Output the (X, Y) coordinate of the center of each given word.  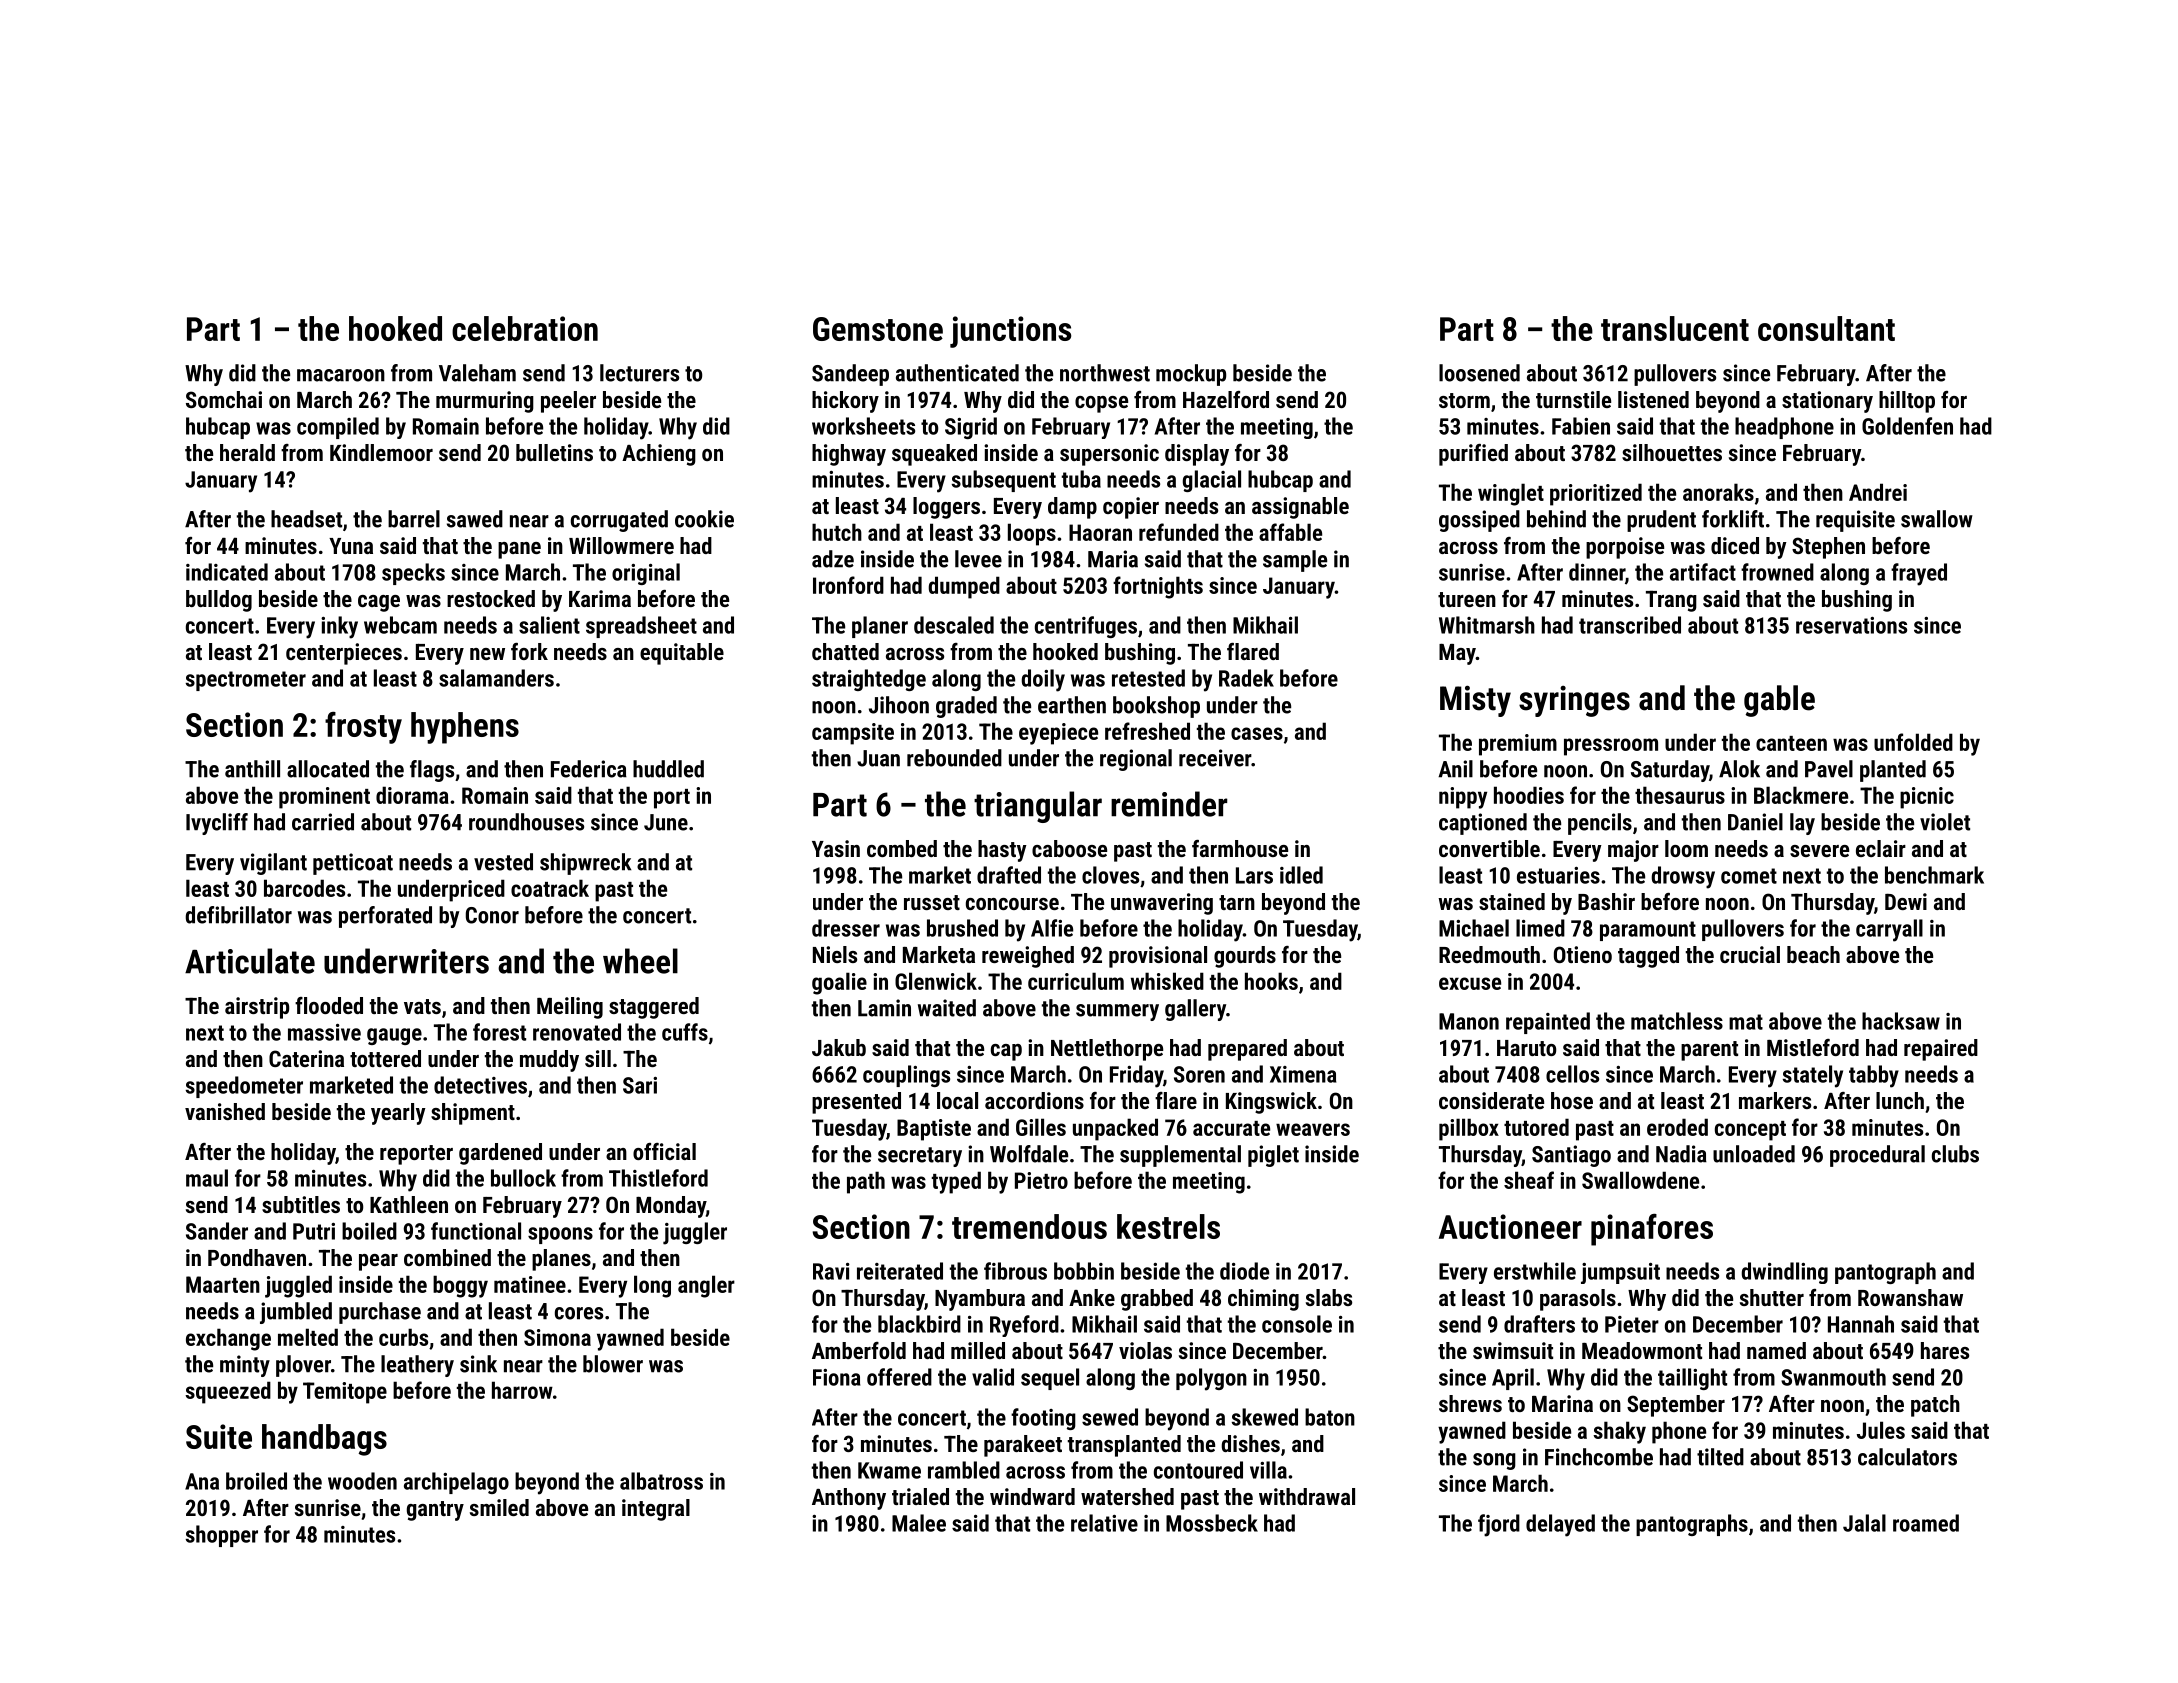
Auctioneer (1510, 1226)
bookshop (1156, 707)
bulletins (554, 452)
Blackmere (1801, 795)
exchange (228, 1339)
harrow (522, 1390)
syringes (1574, 701)
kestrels (1168, 1226)
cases (1257, 733)
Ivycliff (217, 824)
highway (849, 455)
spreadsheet (641, 627)
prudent (1661, 521)
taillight (1692, 1379)
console (1297, 1324)
